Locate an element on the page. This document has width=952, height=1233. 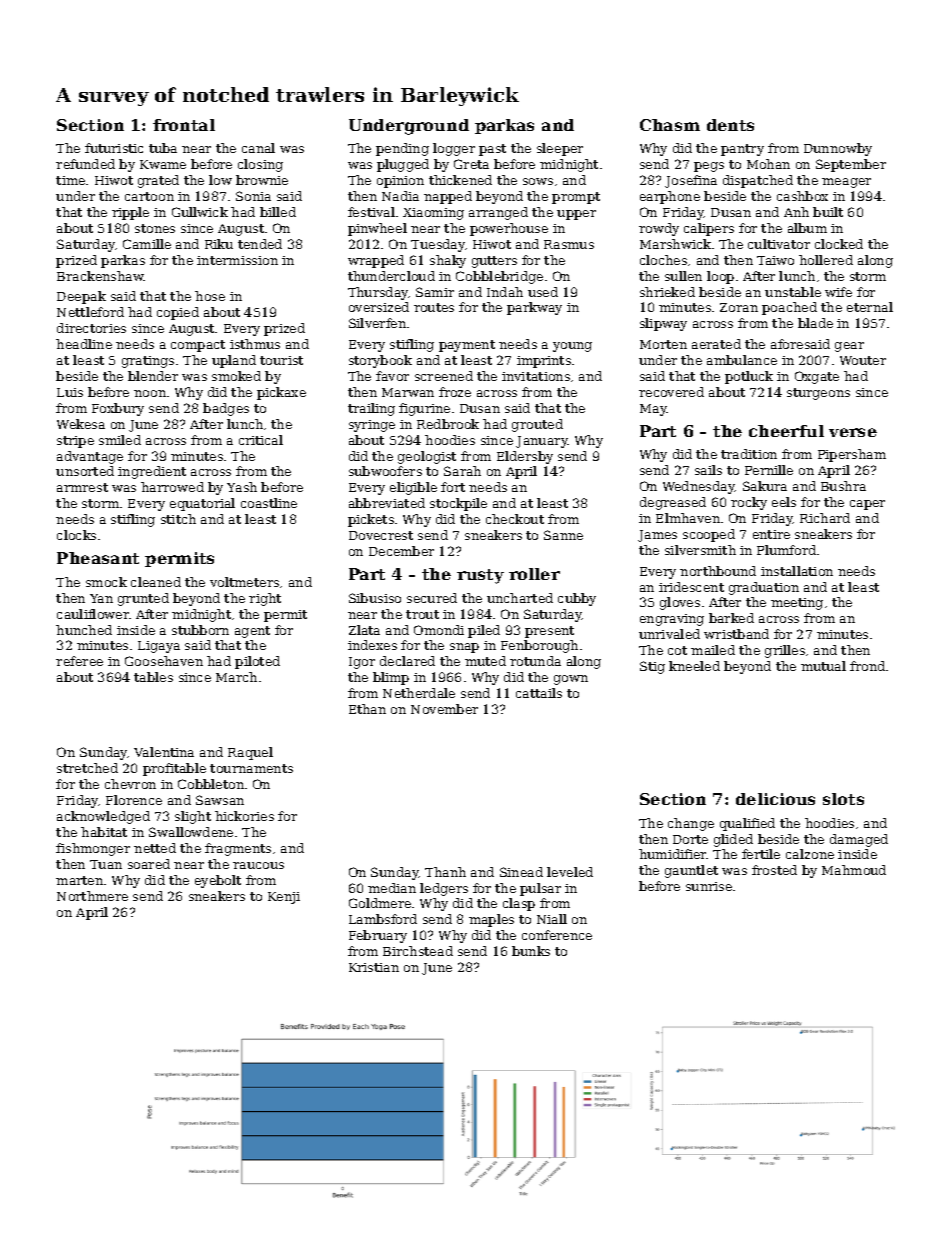
eternal is located at coordinates (870, 307).
